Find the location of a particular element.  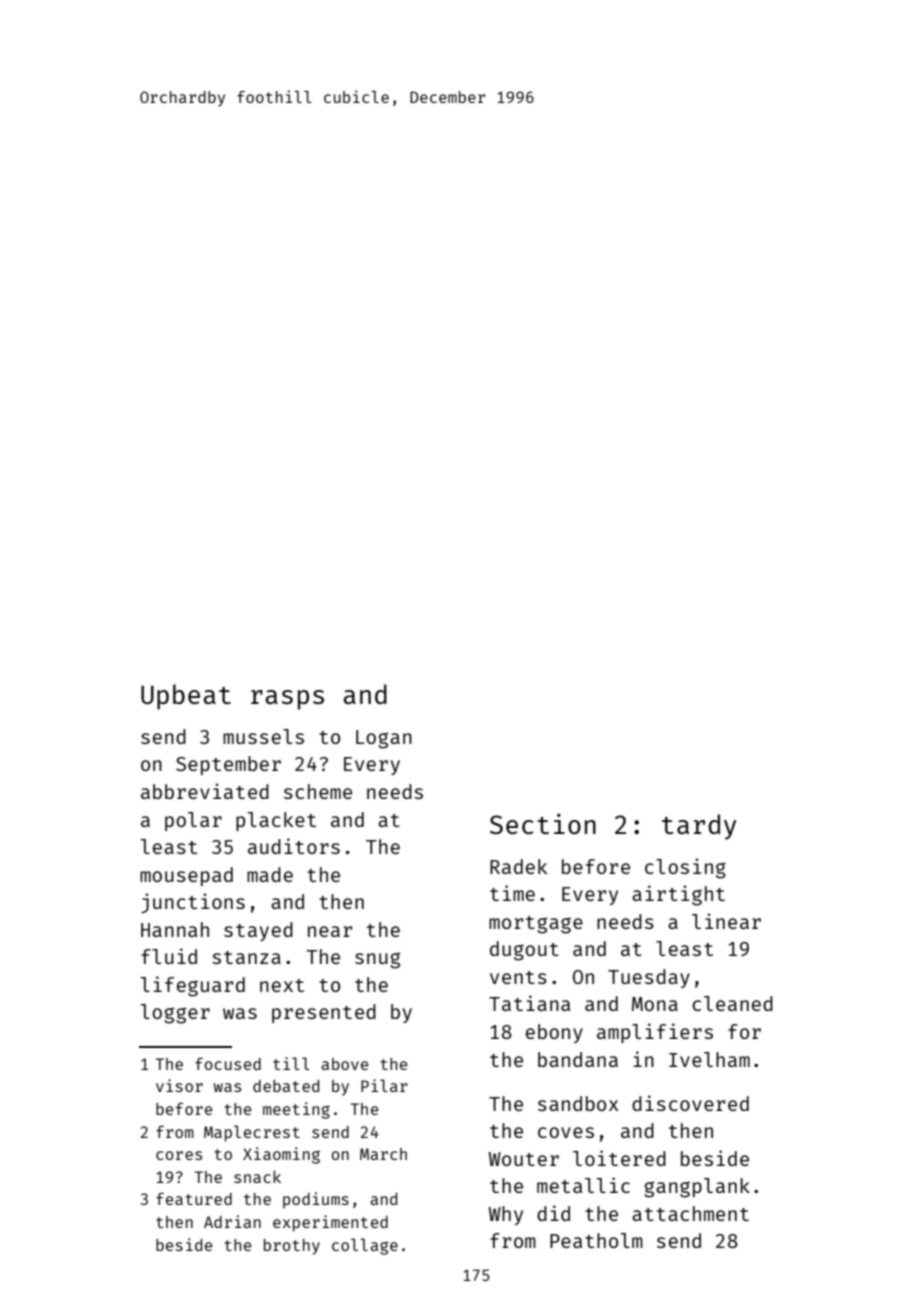

Section is located at coordinates (543, 824).
